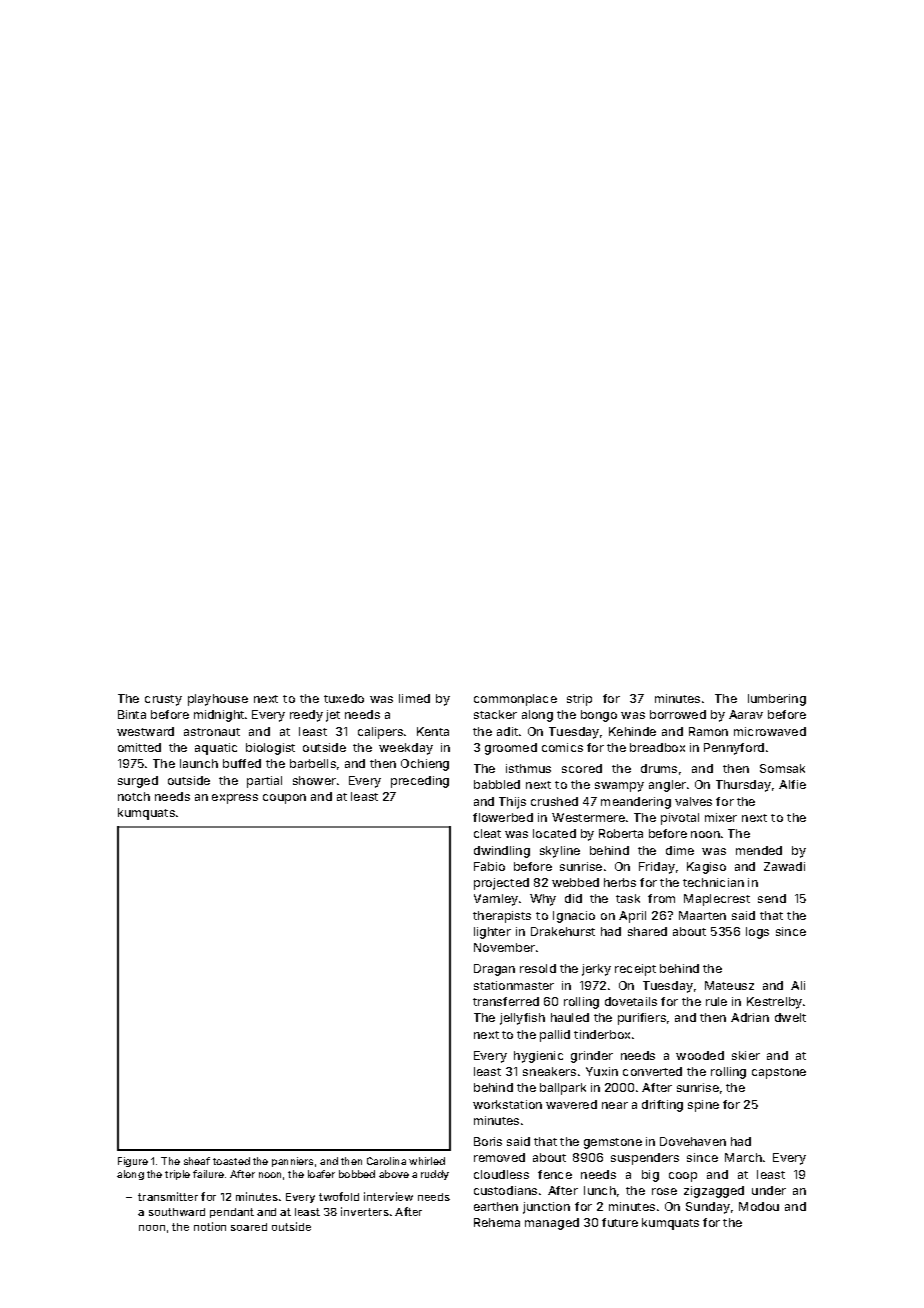 This screenshot has height=1308, width=924. What do you see at coordinates (552, 1224) in the screenshot?
I see `managed` at bounding box center [552, 1224].
